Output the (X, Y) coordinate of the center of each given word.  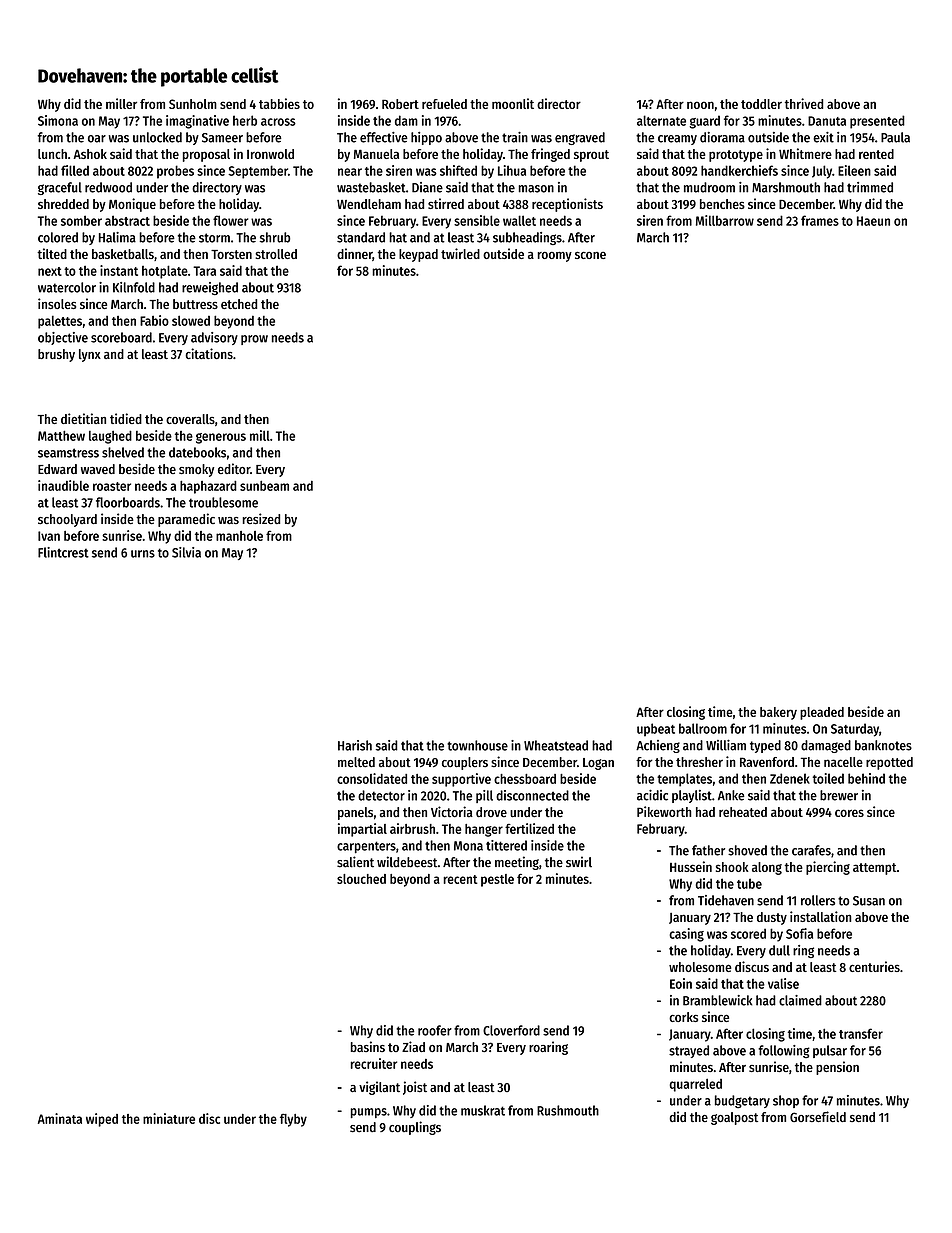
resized (261, 519)
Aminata (60, 1118)
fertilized (529, 828)
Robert (400, 104)
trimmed (870, 187)
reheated (743, 812)
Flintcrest (63, 552)
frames (820, 220)
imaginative (197, 122)
